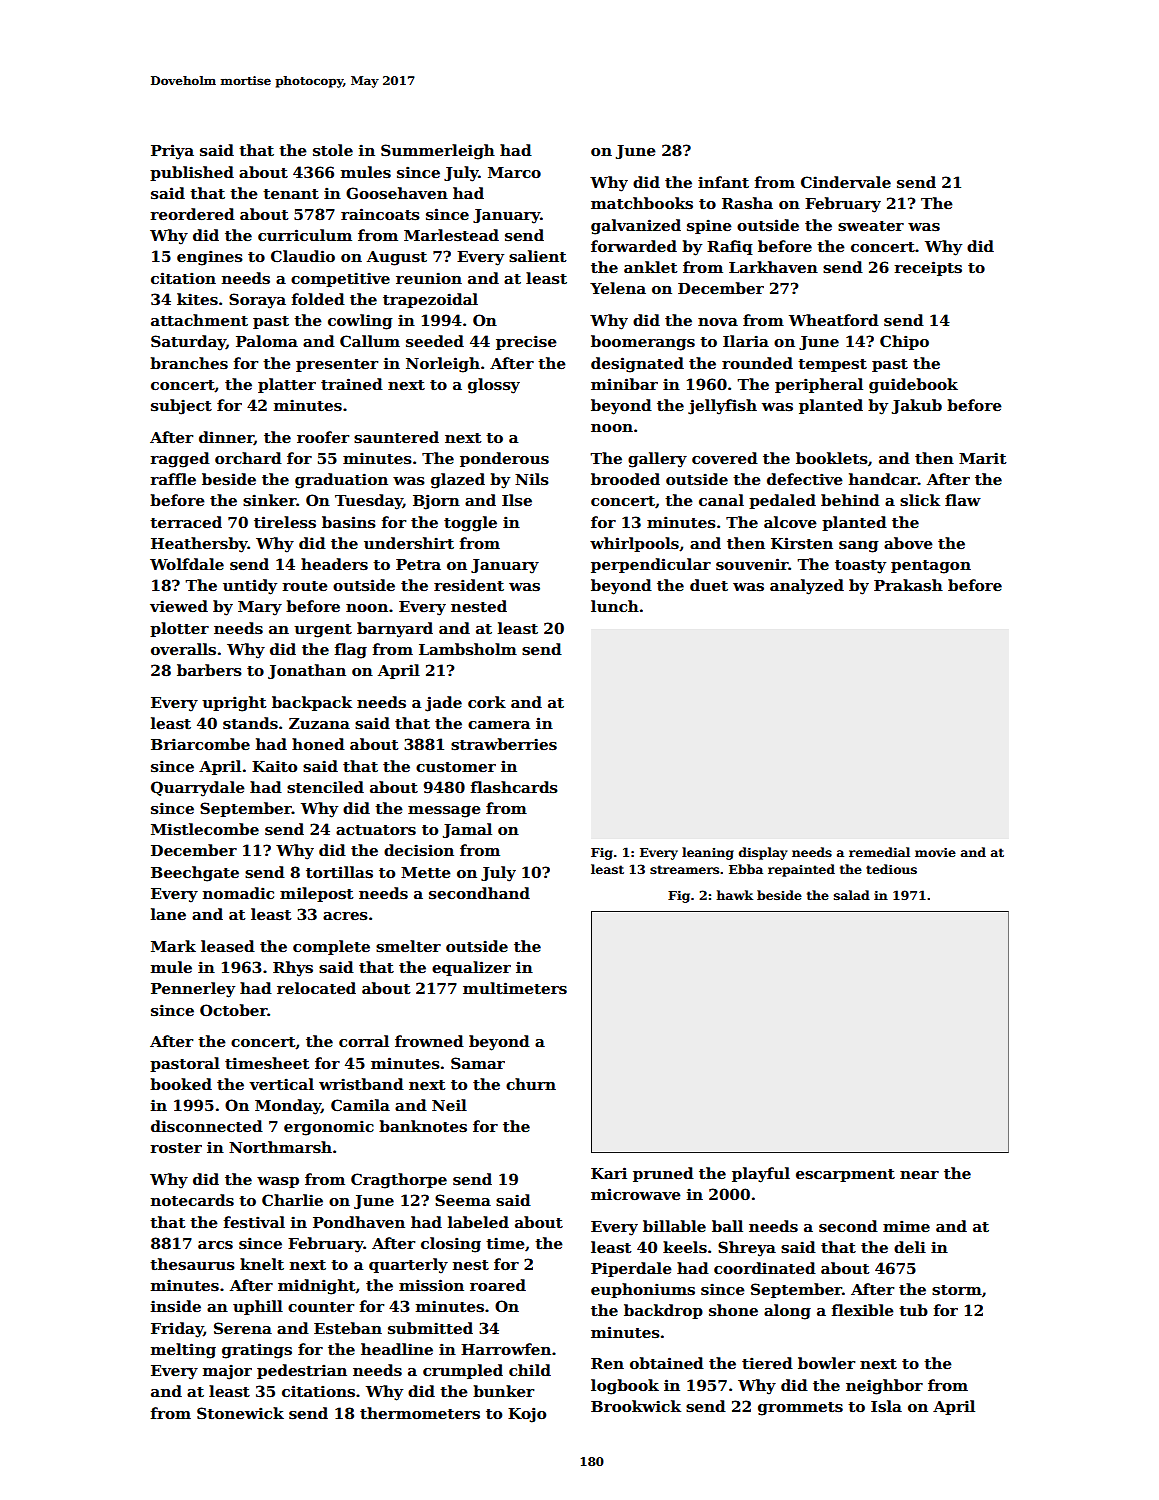 The width and height of the document is (1159, 1500). I want to click on barnyard, so click(395, 630).
